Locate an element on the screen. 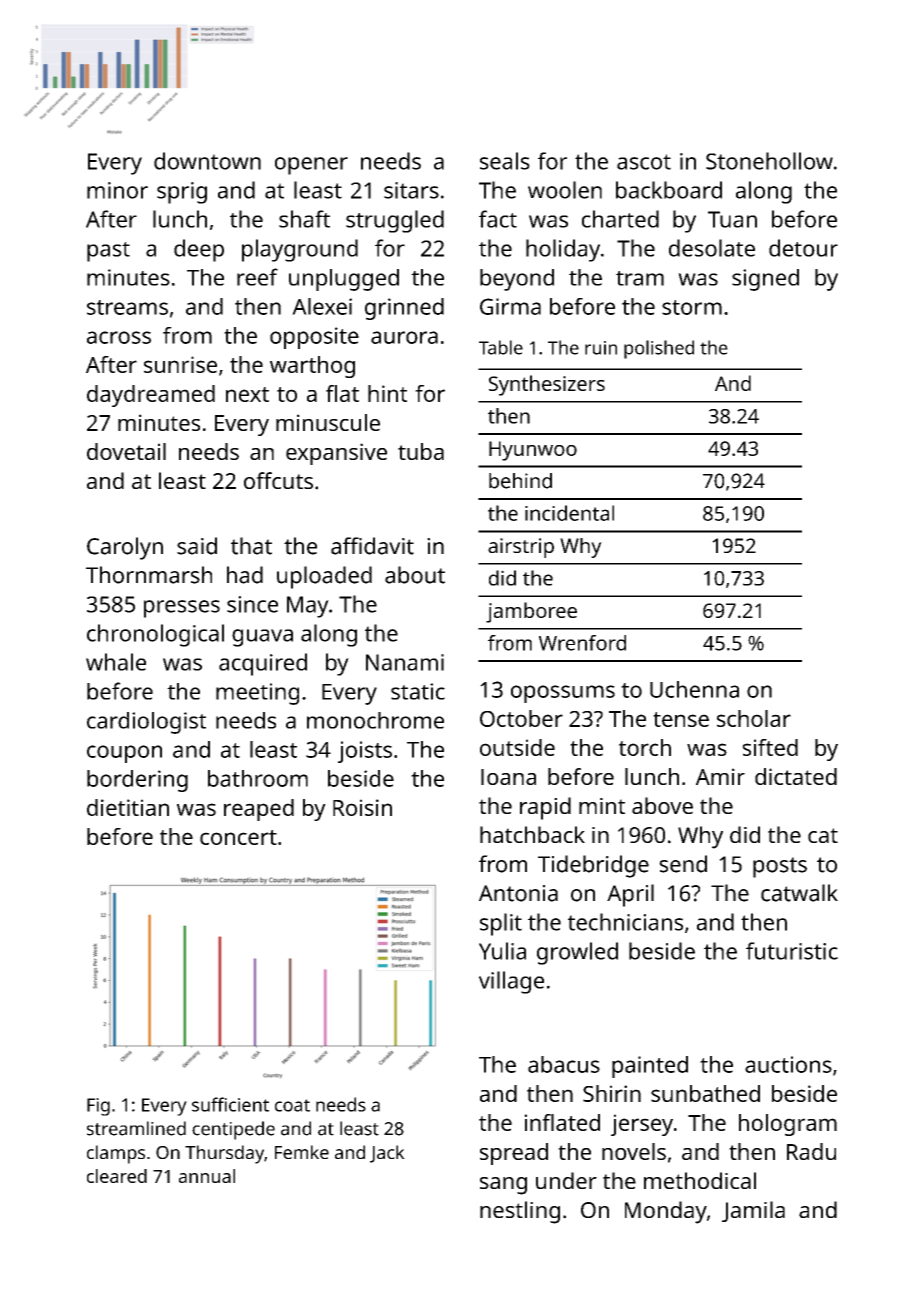  ascot is located at coordinates (644, 162).
